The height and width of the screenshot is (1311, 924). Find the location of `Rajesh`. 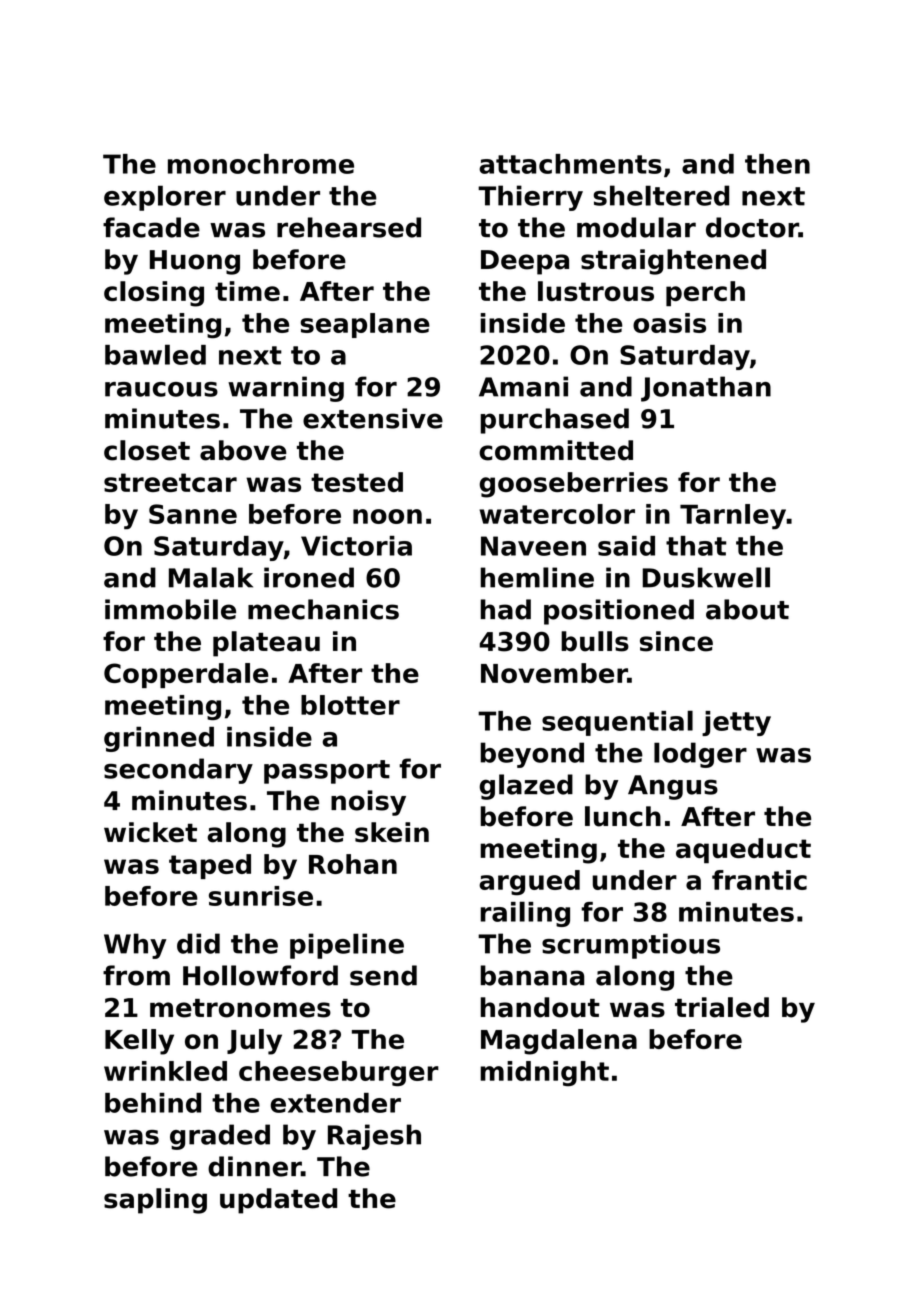

Rajesh is located at coordinates (374, 1137).
